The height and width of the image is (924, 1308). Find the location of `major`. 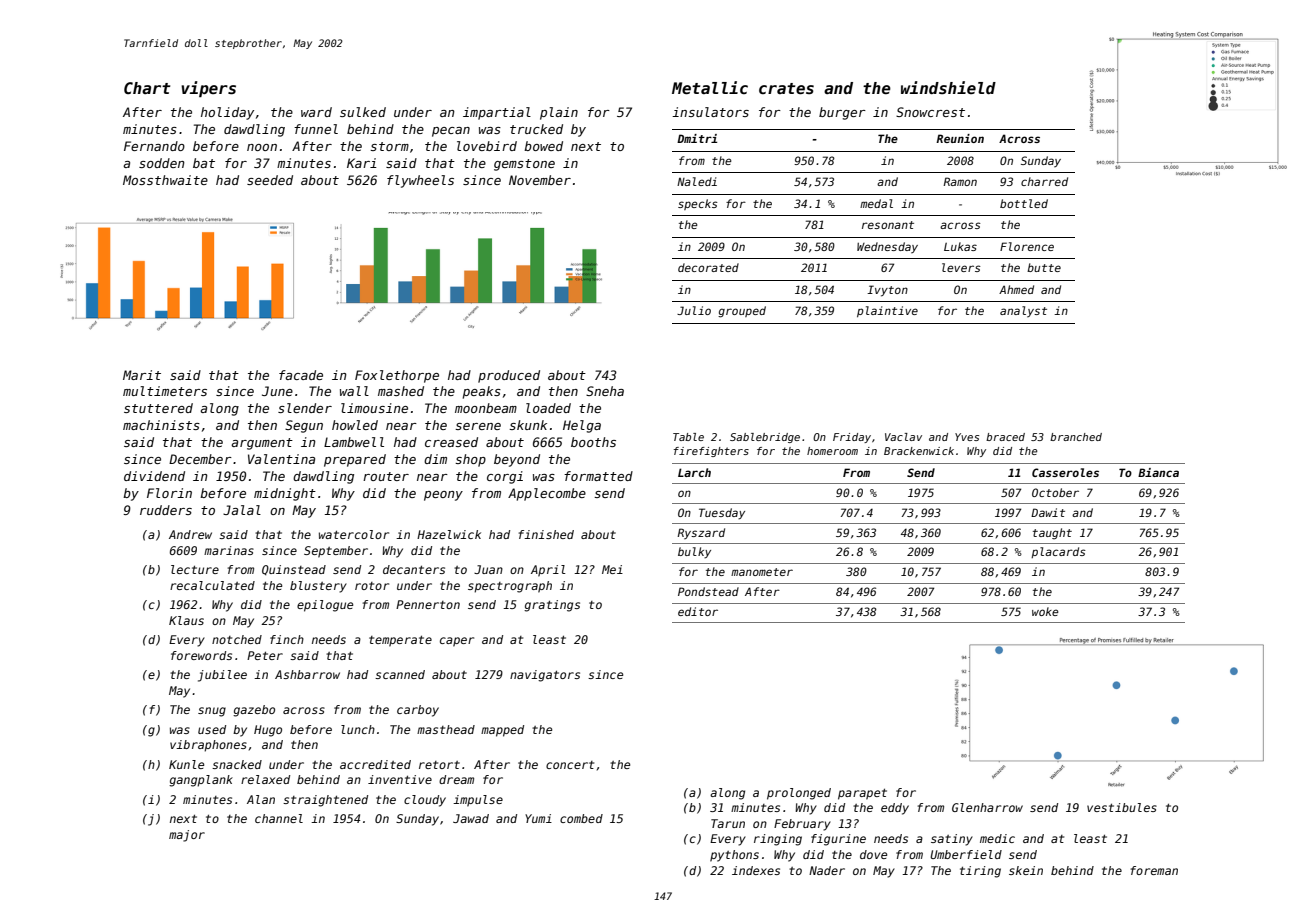

major is located at coordinates (187, 836).
